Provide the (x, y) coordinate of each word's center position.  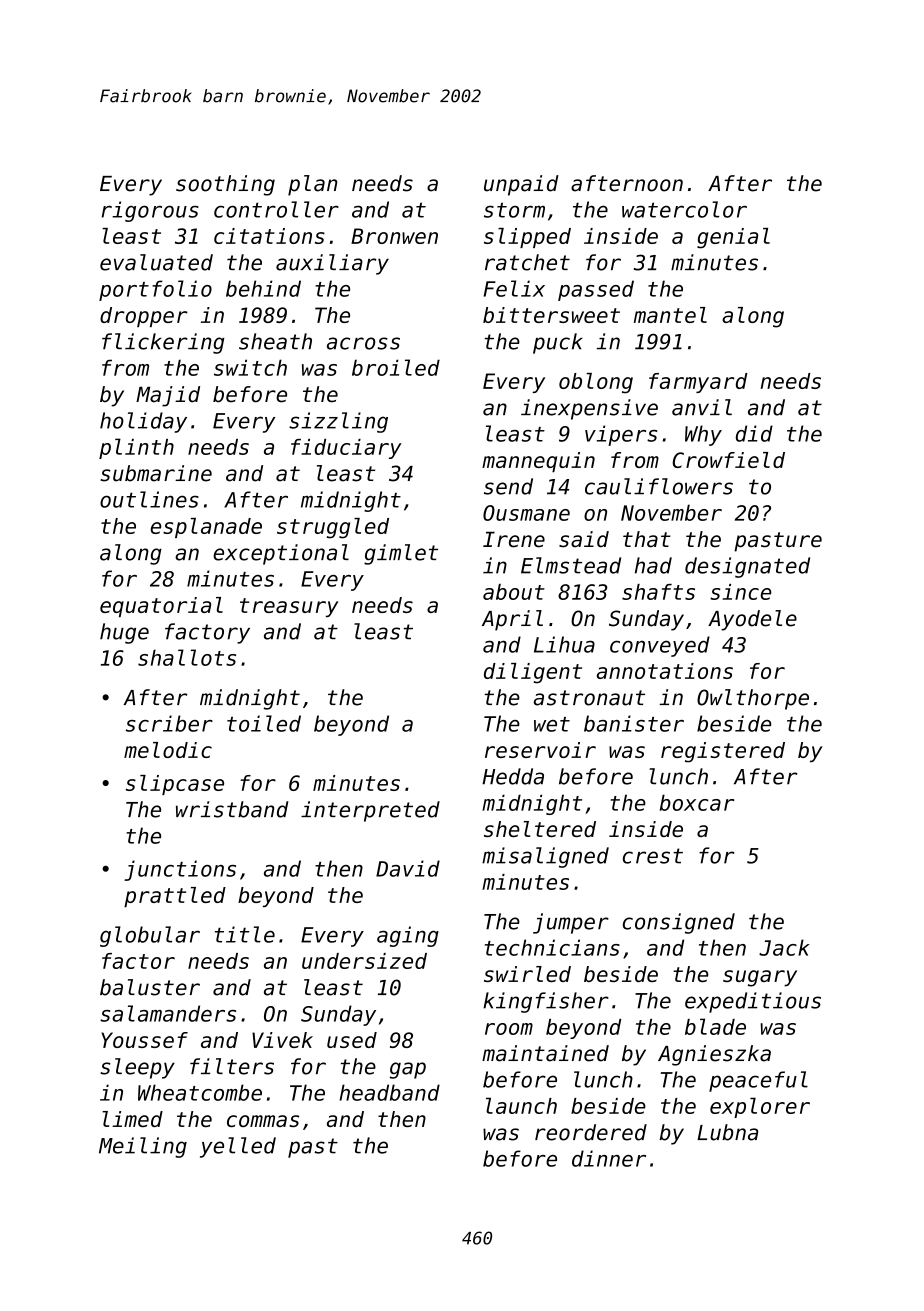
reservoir (540, 750)
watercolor (684, 209)
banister (634, 723)
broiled (396, 367)
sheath (275, 341)
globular (150, 936)
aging (408, 936)
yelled (238, 1147)
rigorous (150, 211)
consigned (679, 923)
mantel (670, 315)
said (584, 539)
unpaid (521, 185)
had (653, 565)
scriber (169, 723)
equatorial (161, 607)
